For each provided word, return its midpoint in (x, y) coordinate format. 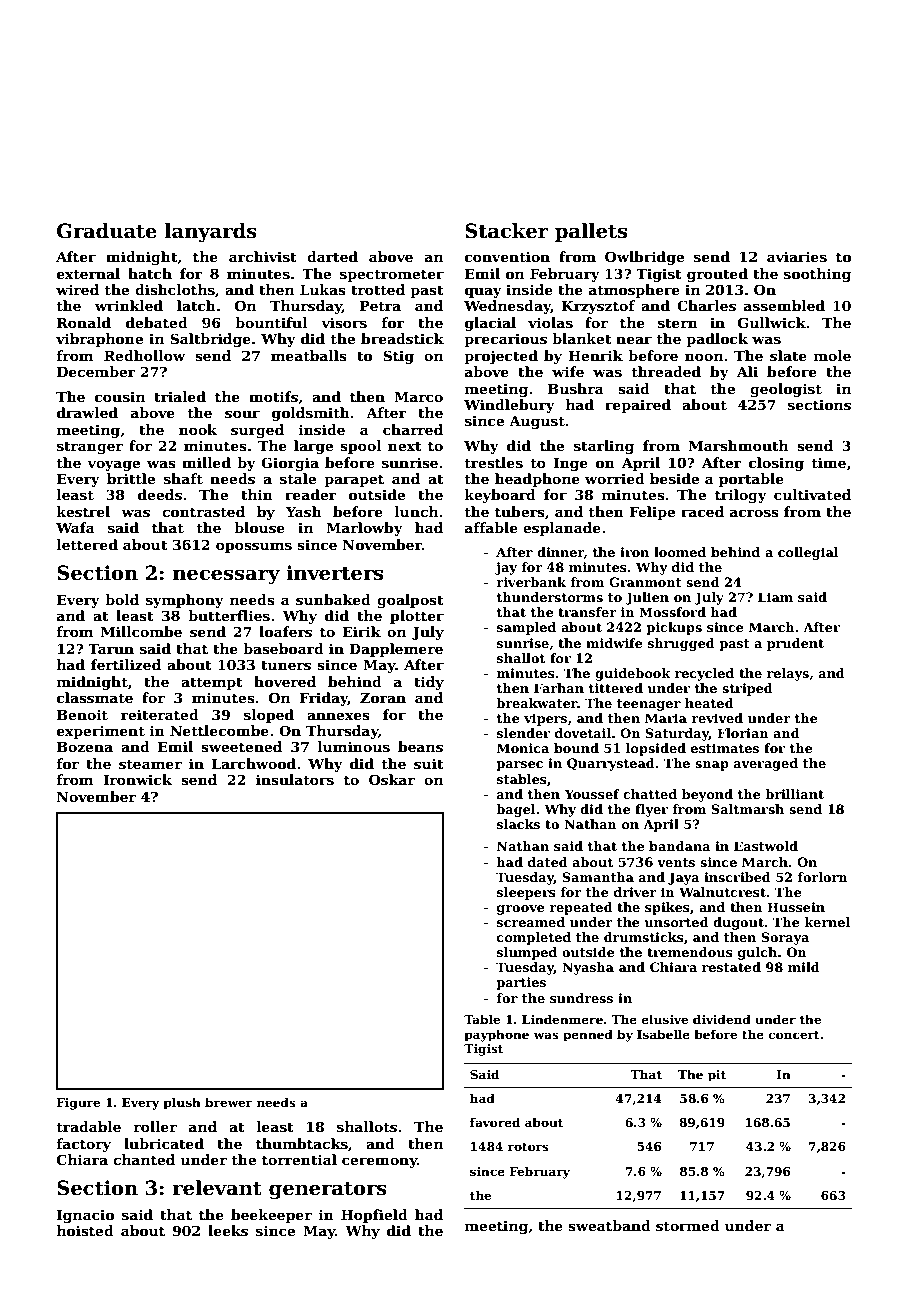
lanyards (211, 233)
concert (794, 1035)
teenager (649, 705)
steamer (150, 764)
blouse (259, 527)
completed (534, 938)
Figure (78, 1104)
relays (788, 674)
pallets (591, 232)
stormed (688, 1225)
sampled (526, 628)
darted (332, 256)
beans (420, 746)
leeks (228, 1230)
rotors (528, 1147)
